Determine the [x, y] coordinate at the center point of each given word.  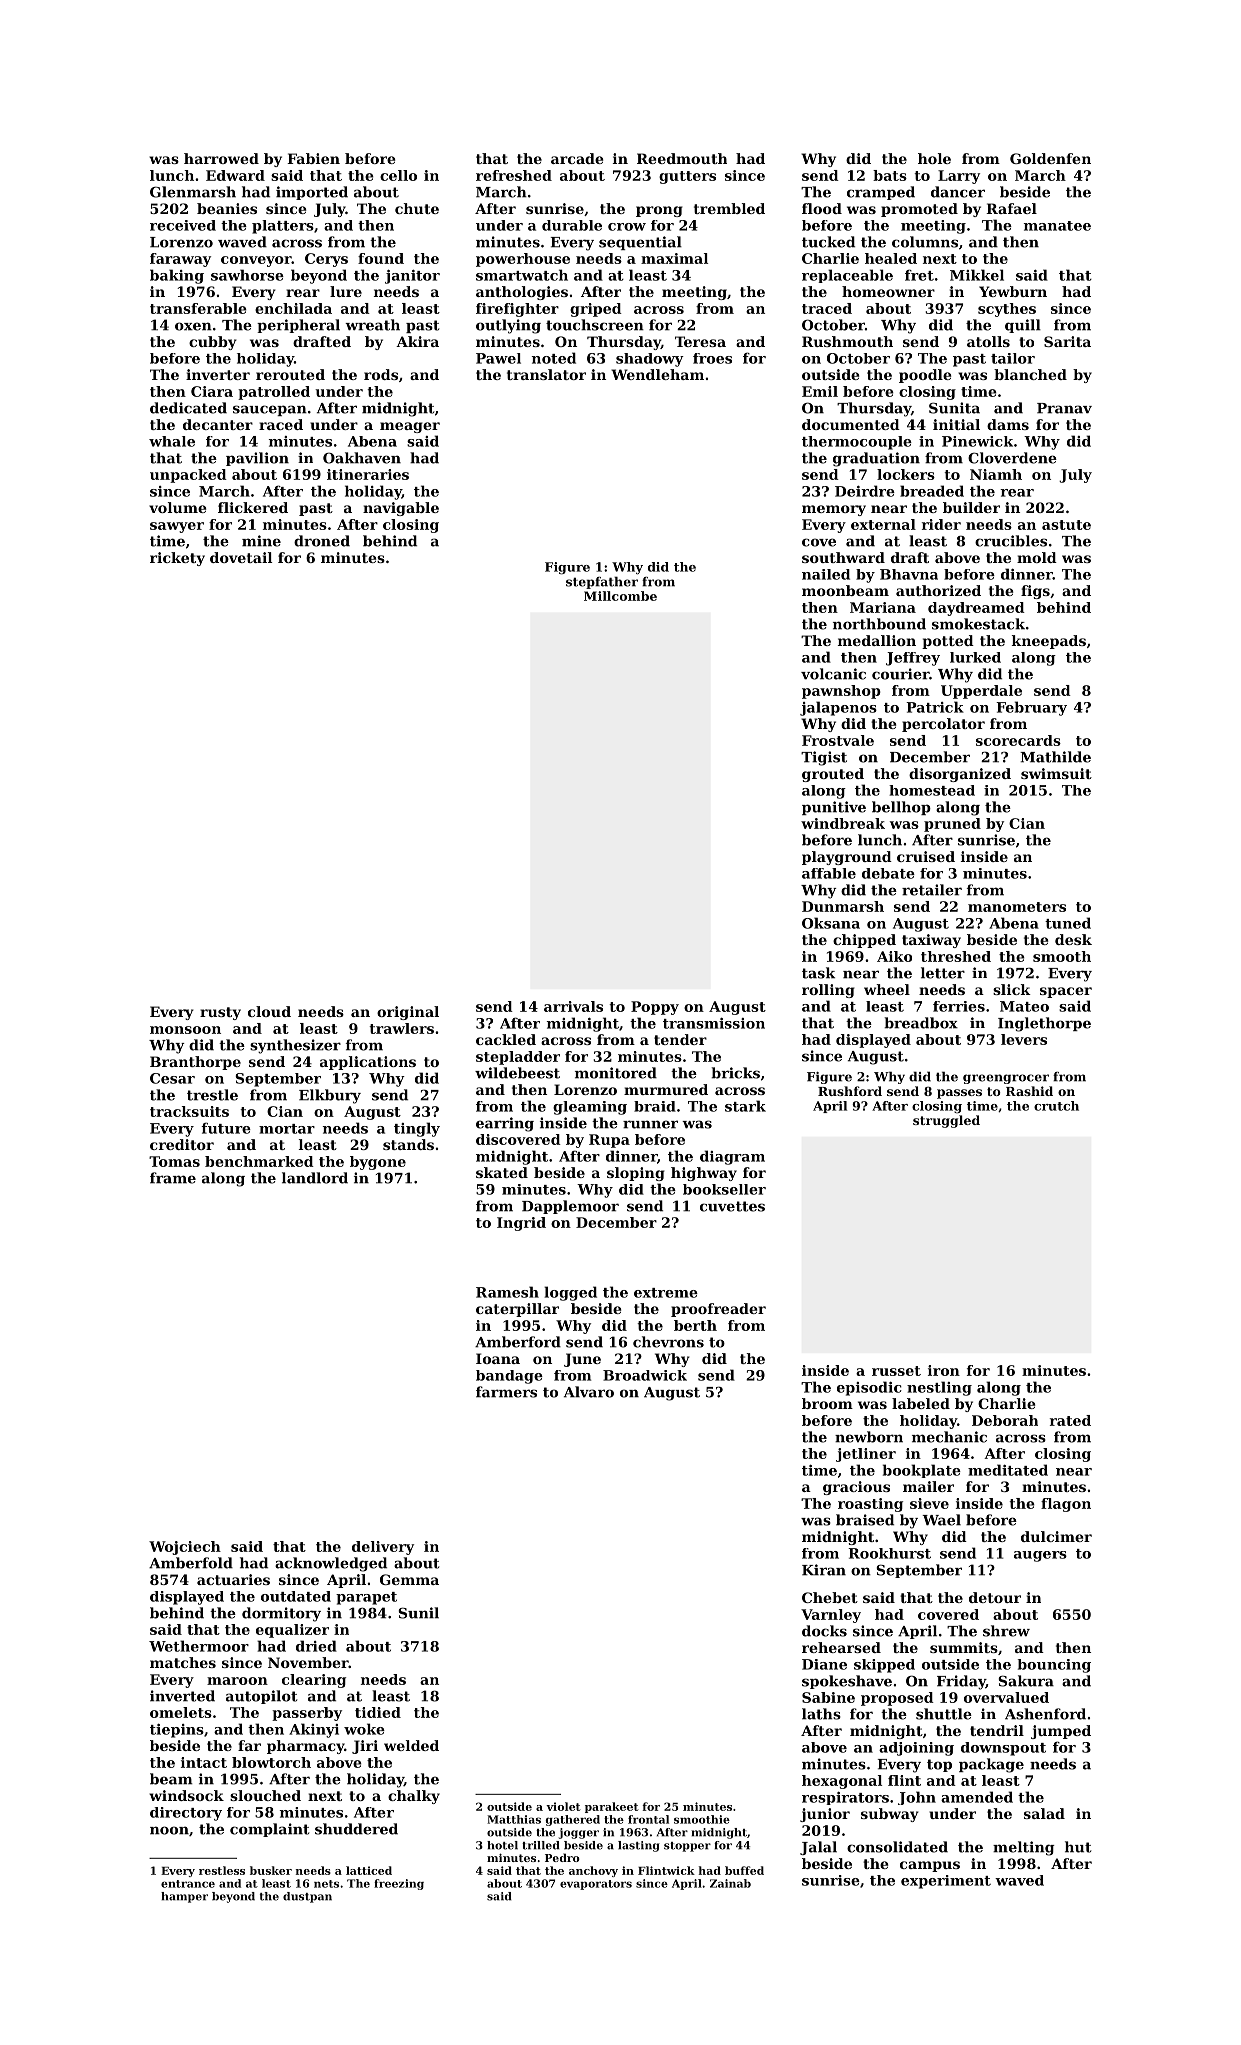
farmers [506, 1392]
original [408, 1013]
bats [890, 175]
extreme [666, 1293]
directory [186, 1814]
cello [398, 175]
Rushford [850, 1091]
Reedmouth [682, 158]
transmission [714, 1023]
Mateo [1024, 1006]
